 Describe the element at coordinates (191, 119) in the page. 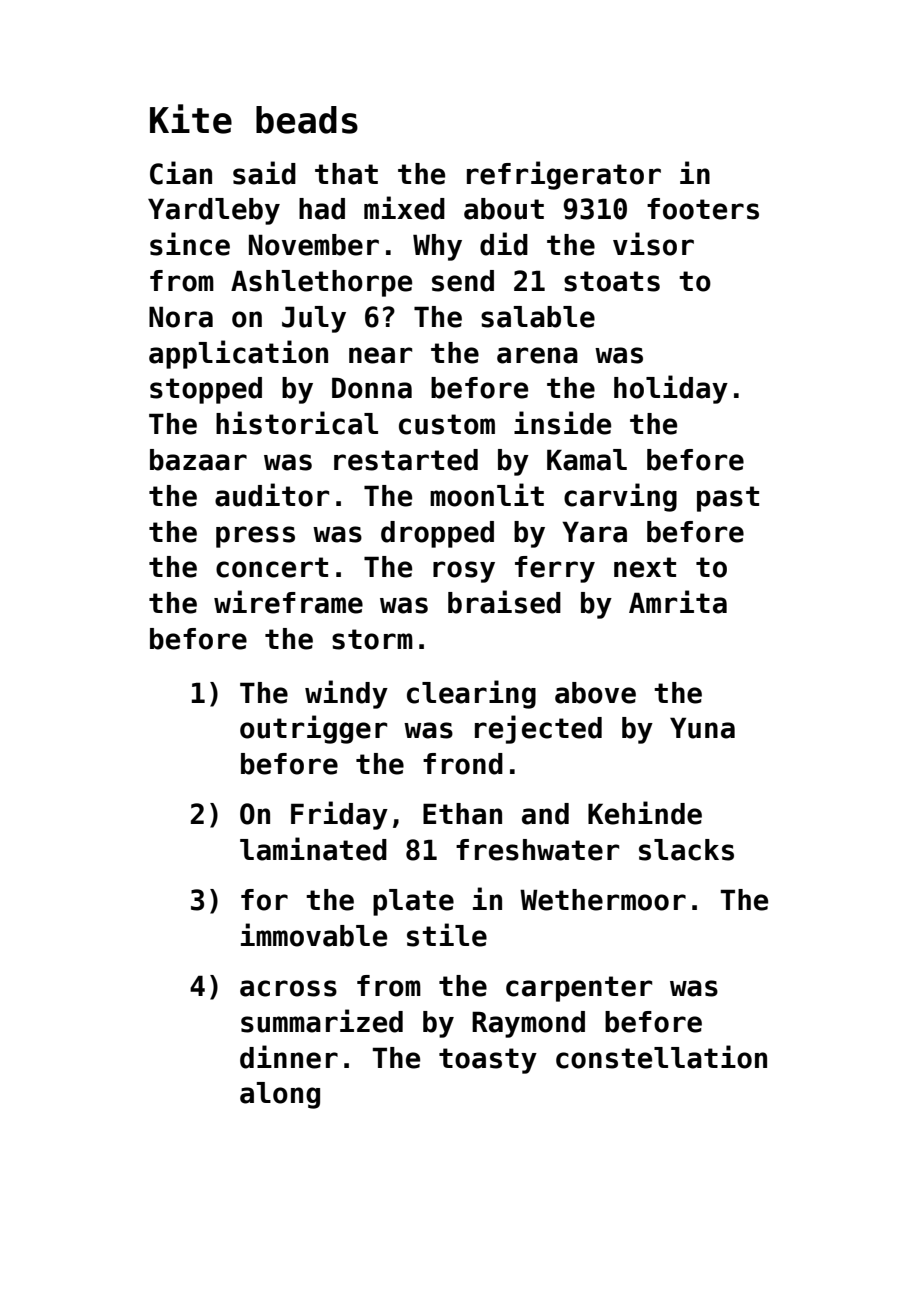

I see `Kite` at that location.
